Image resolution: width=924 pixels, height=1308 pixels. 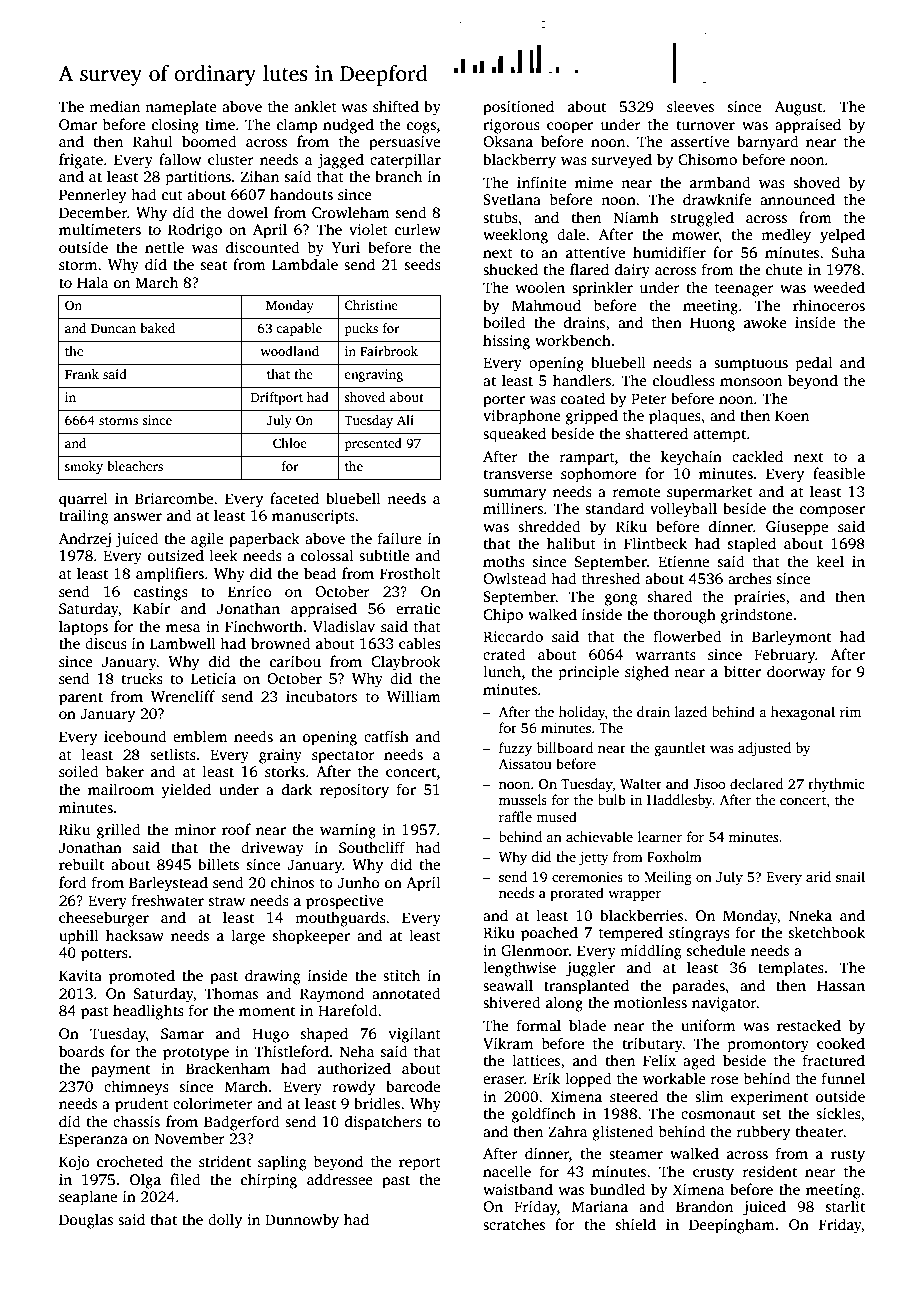 What do you see at coordinates (514, 1224) in the screenshot?
I see `scratches` at bounding box center [514, 1224].
